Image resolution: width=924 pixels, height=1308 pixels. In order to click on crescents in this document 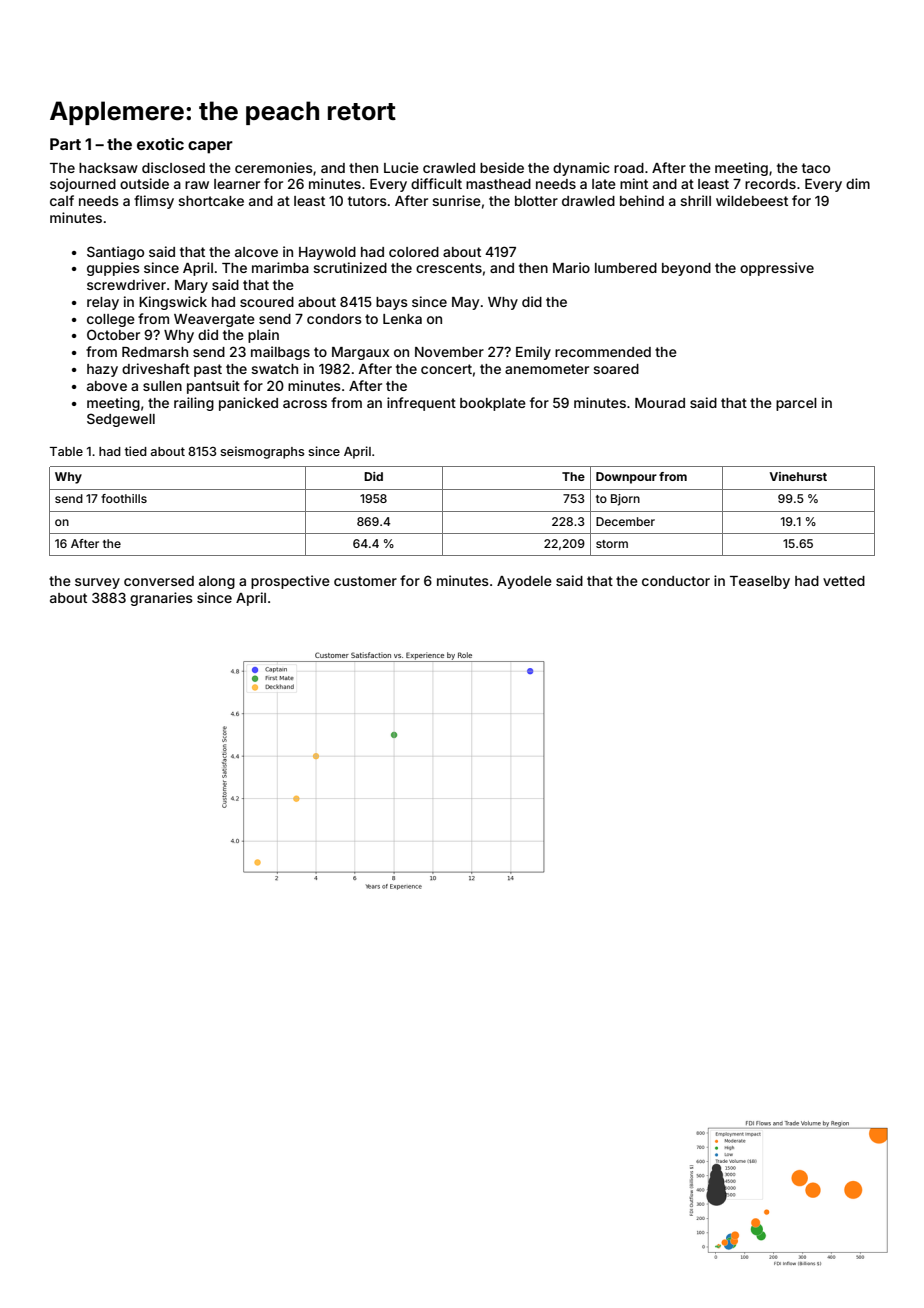, I will do `click(449, 268)`.
